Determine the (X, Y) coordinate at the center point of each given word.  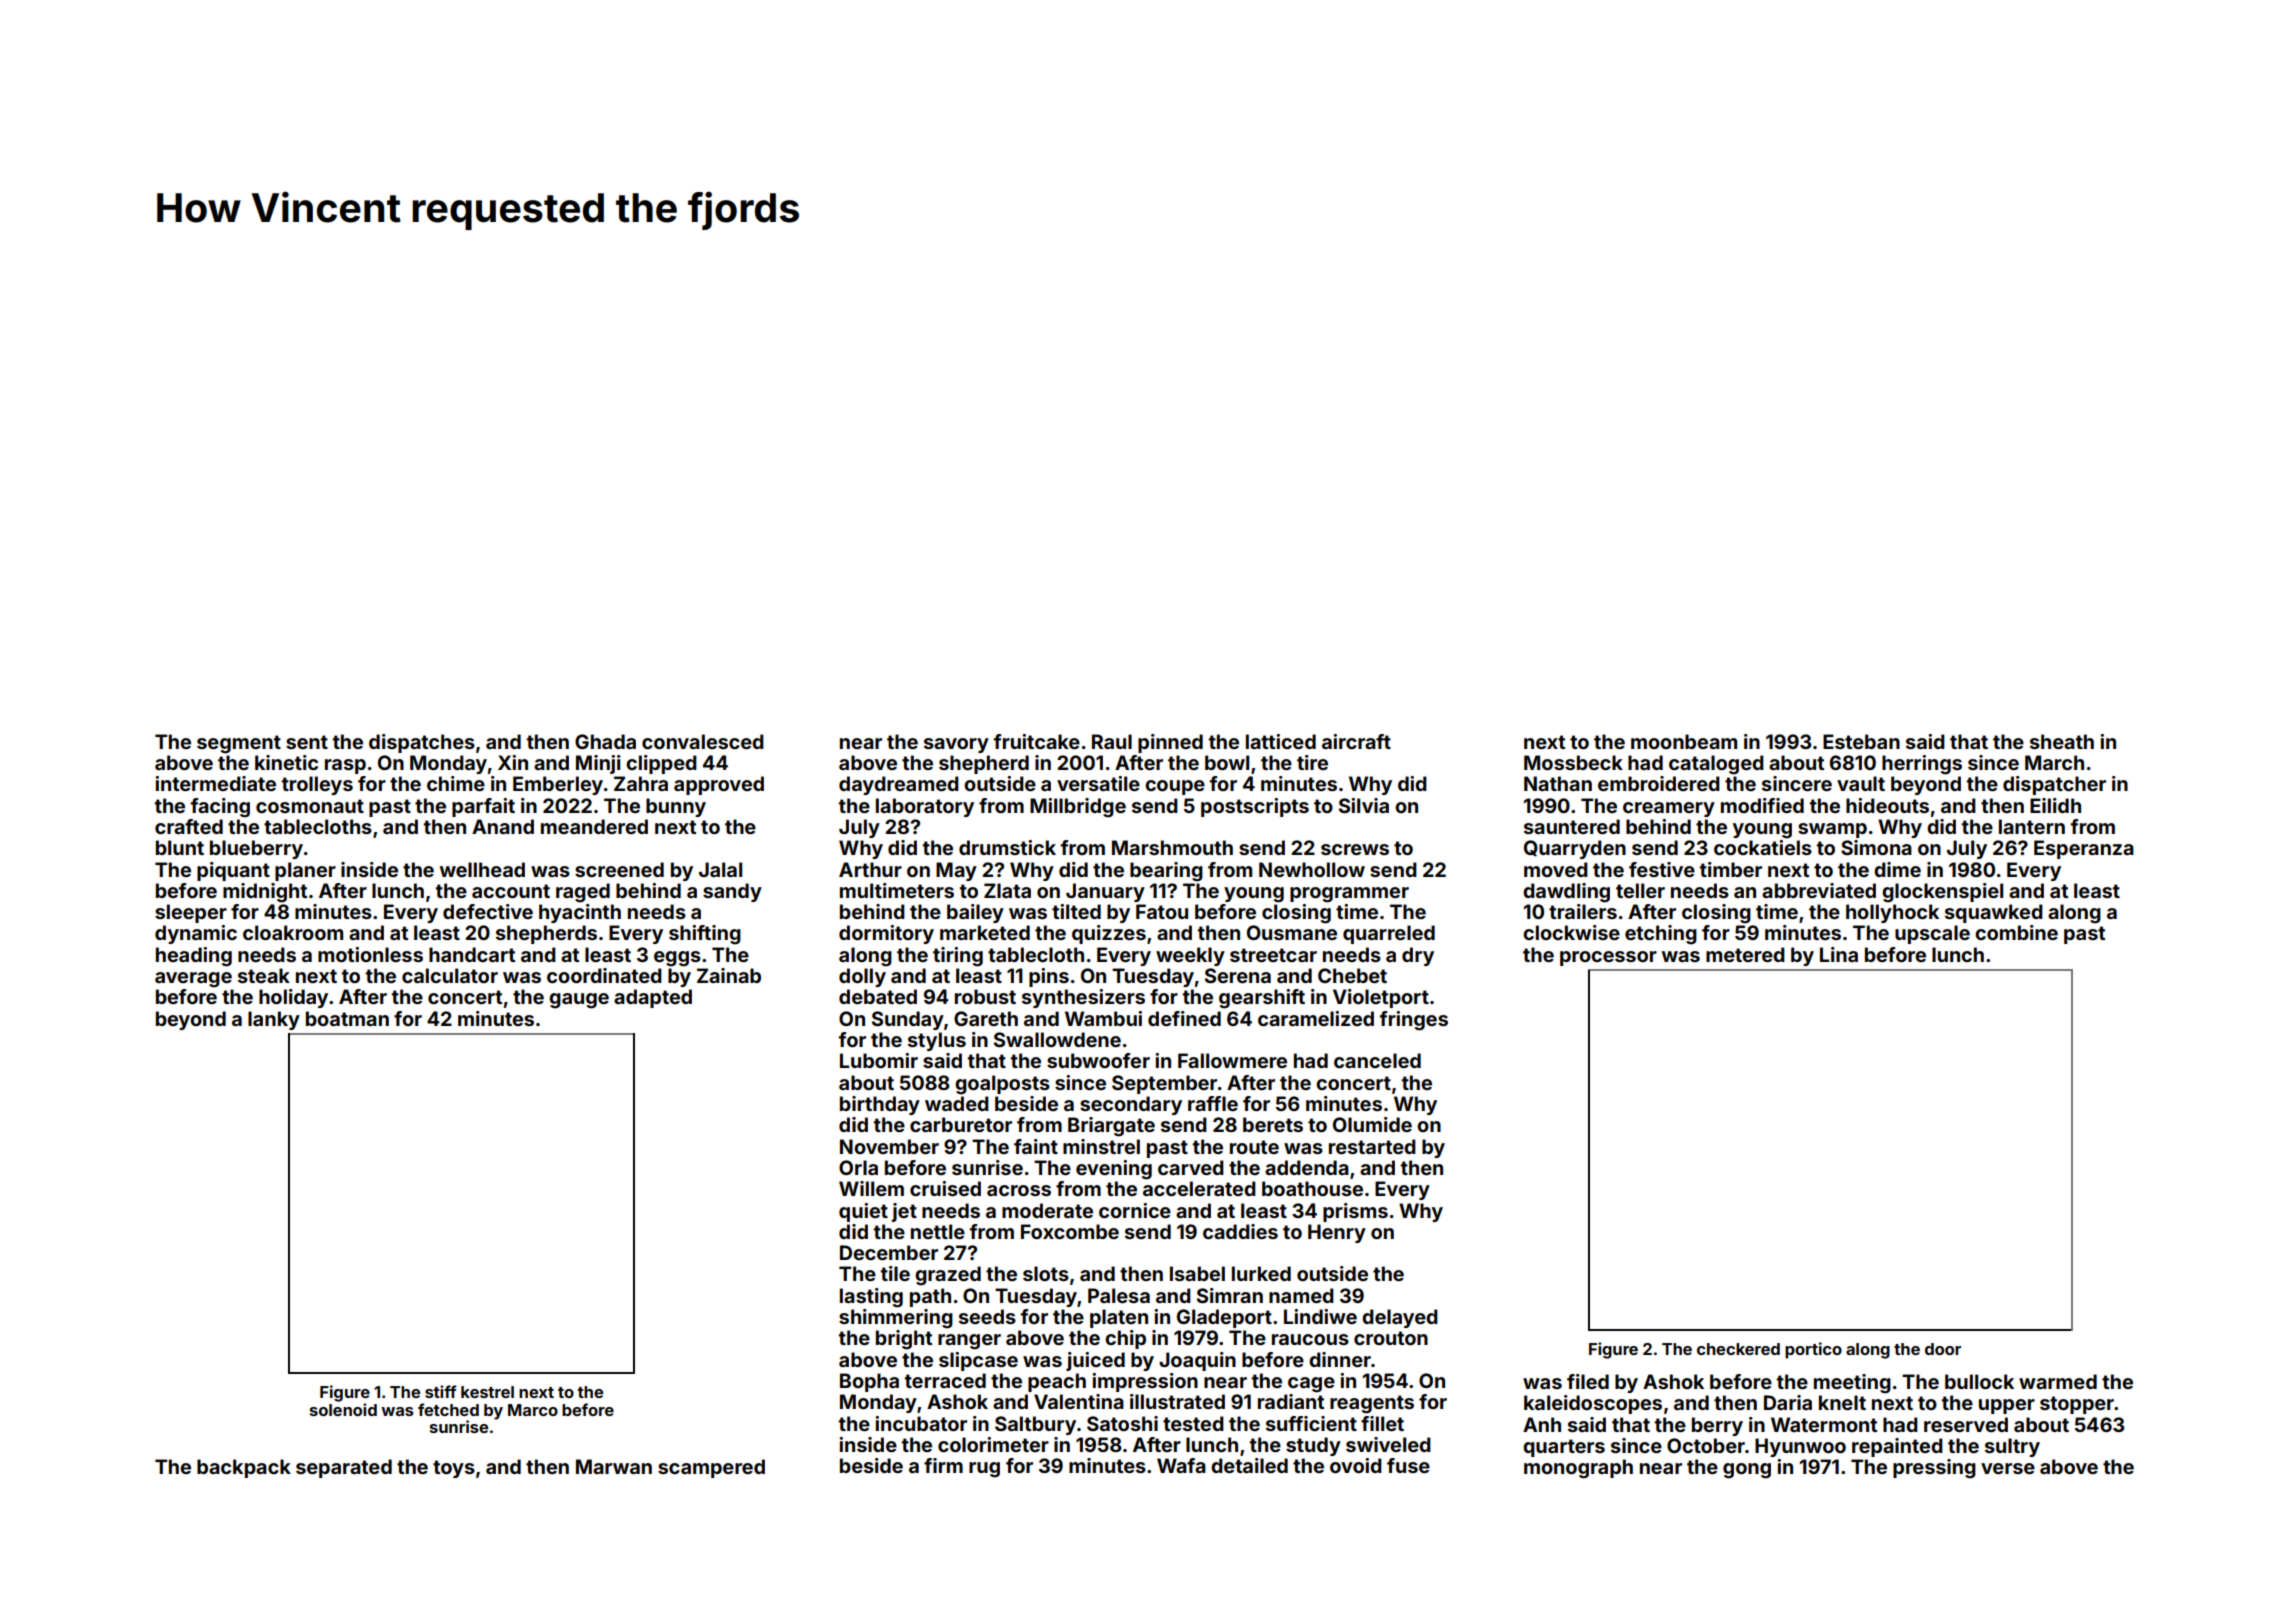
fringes (1414, 1021)
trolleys (317, 785)
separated (344, 1468)
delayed (1400, 1318)
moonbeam (1684, 741)
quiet (863, 1212)
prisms (1355, 1212)
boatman (347, 1018)
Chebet (1352, 975)
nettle (938, 1231)
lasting (871, 1298)
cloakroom (293, 932)
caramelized (1316, 1018)
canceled (1377, 1060)
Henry (1337, 1233)
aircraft (1356, 741)
